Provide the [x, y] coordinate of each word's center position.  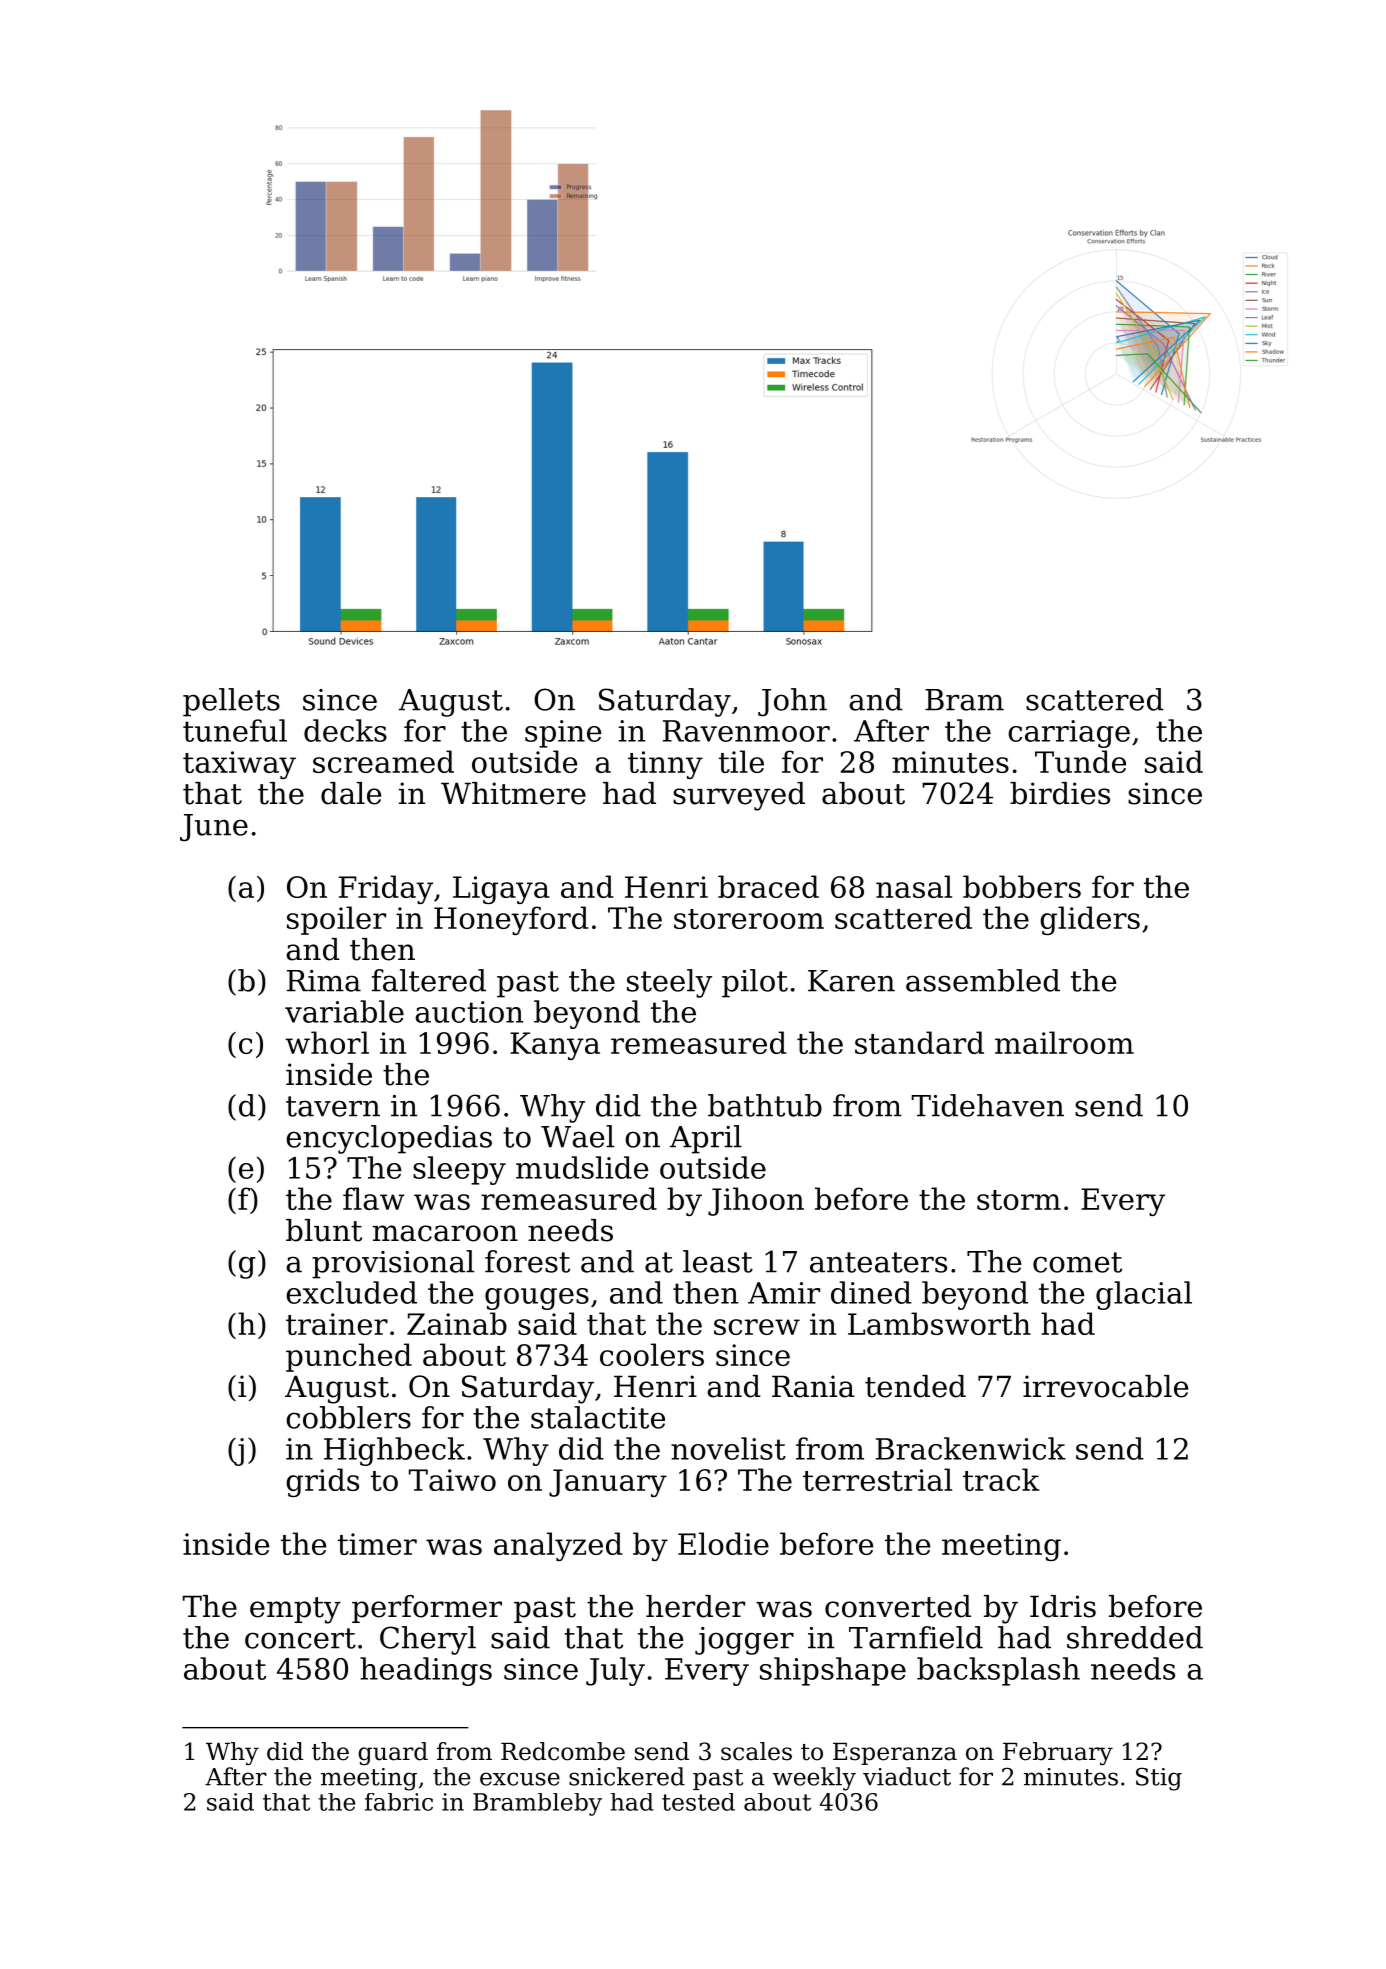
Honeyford [511, 920]
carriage [1069, 734]
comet [1077, 1262]
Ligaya [501, 890]
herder [695, 1606]
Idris [1063, 1606]
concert [300, 1638]
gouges [537, 1299]
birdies [1060, 793]
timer [377, 1544]
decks [345, 730]
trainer [337, 1324]
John [792, 702]
